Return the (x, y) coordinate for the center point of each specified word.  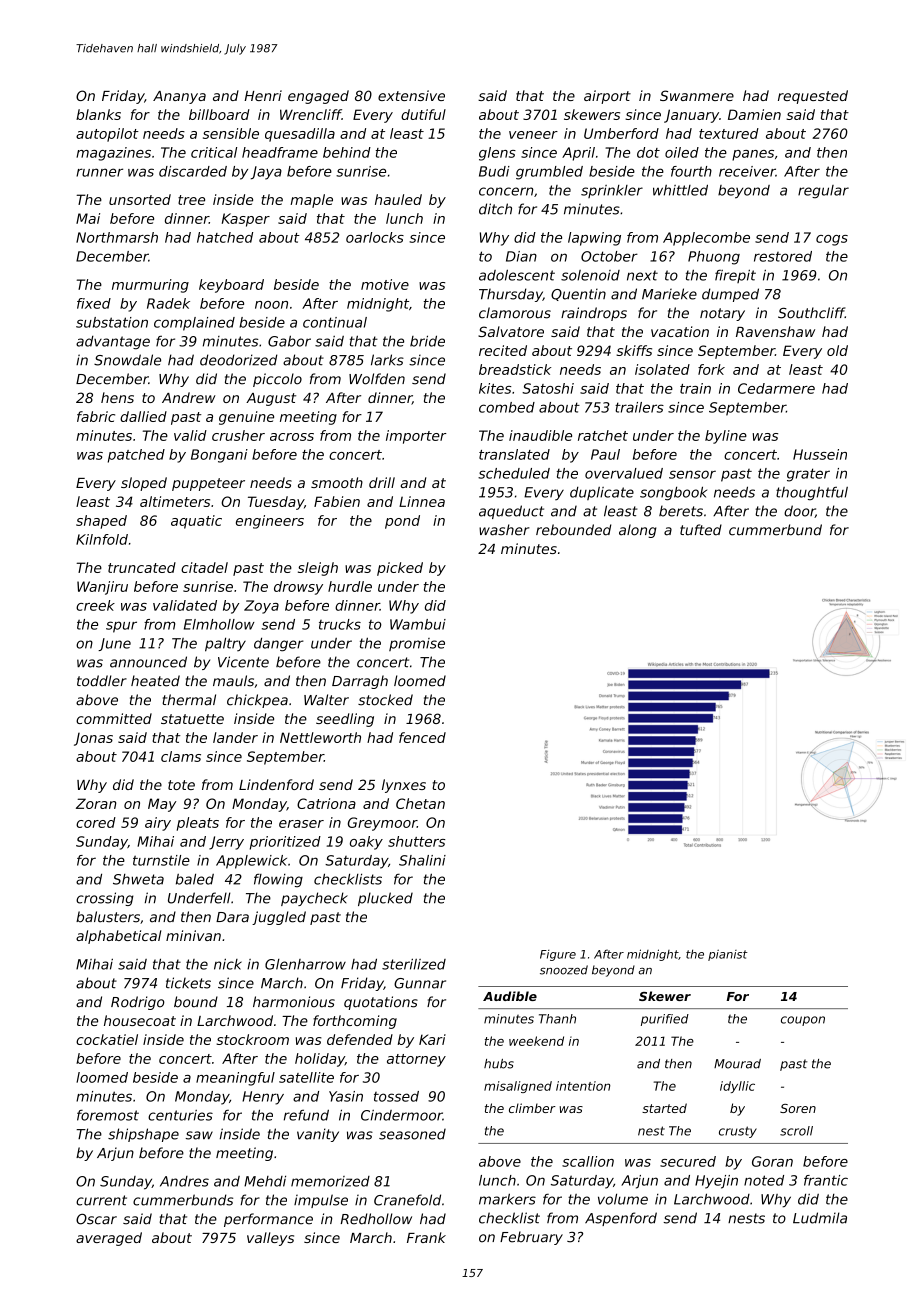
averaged (109, 1239)
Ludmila (820, 1218)
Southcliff (811, 313)
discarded (193, 171)
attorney (416, 1060)
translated (514, 454)
